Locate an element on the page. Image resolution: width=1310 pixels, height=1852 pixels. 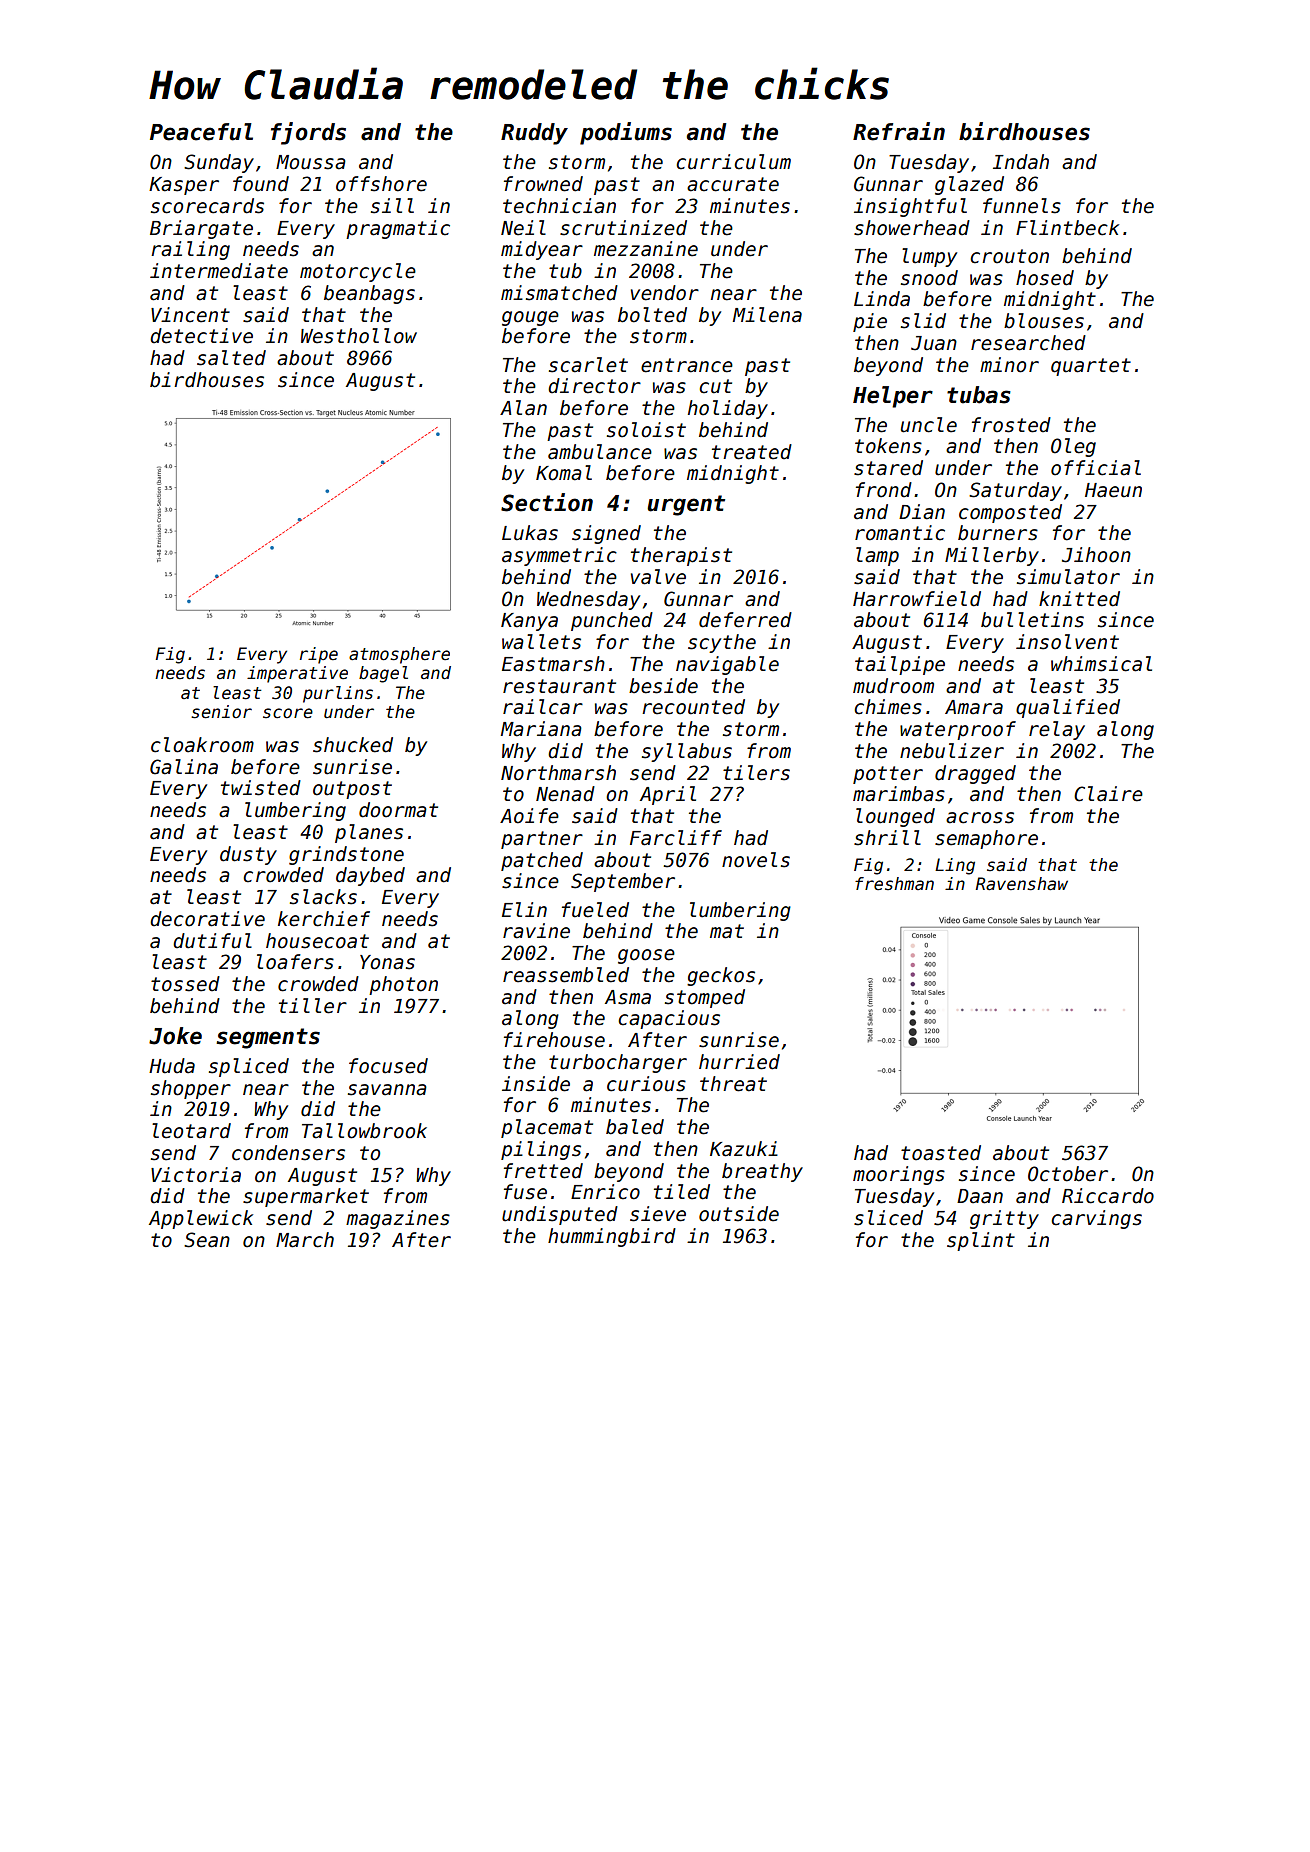
holiday is located at coordinates (728, 409).
